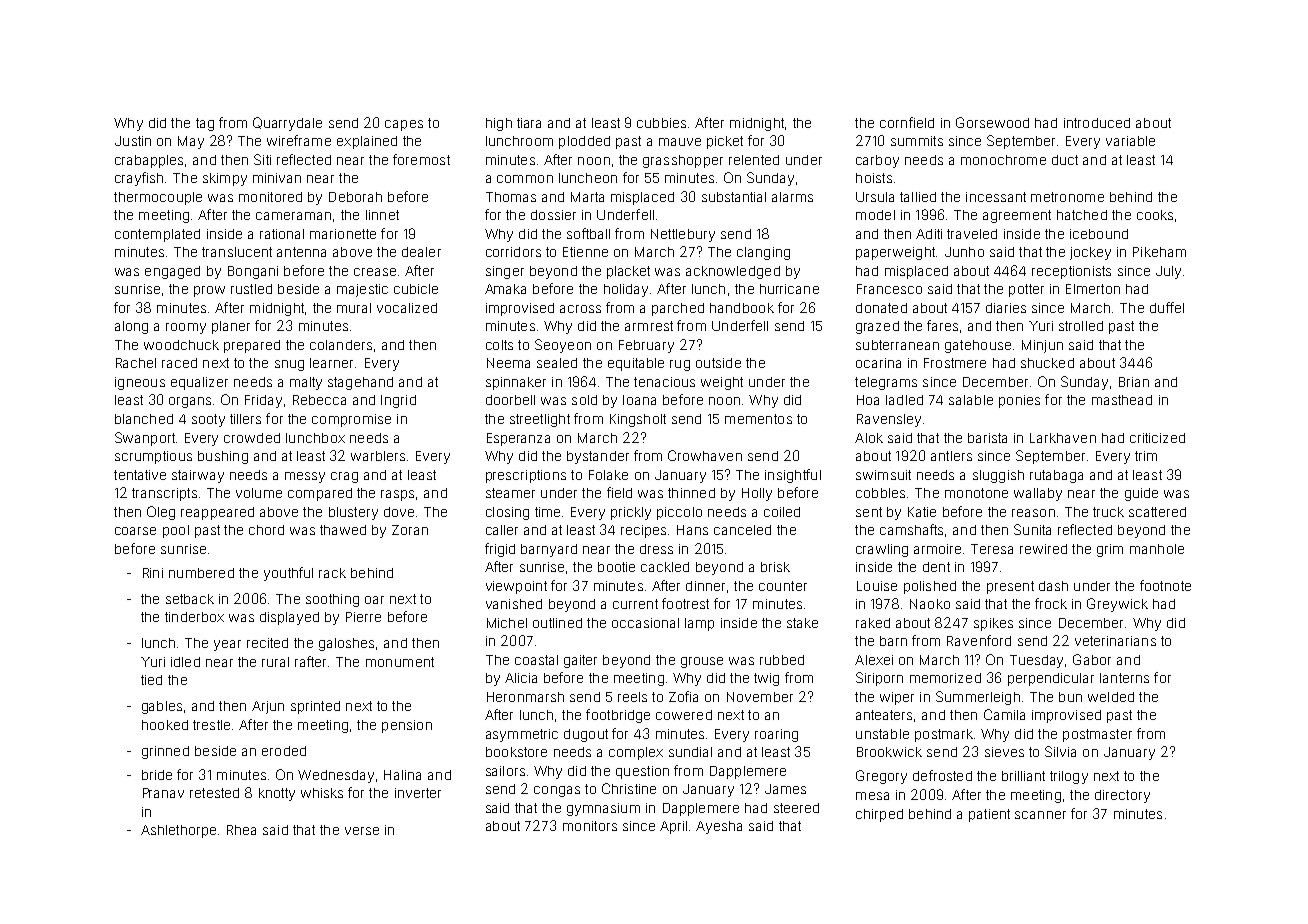  I want to click on reappeared, so click(217, 513).
